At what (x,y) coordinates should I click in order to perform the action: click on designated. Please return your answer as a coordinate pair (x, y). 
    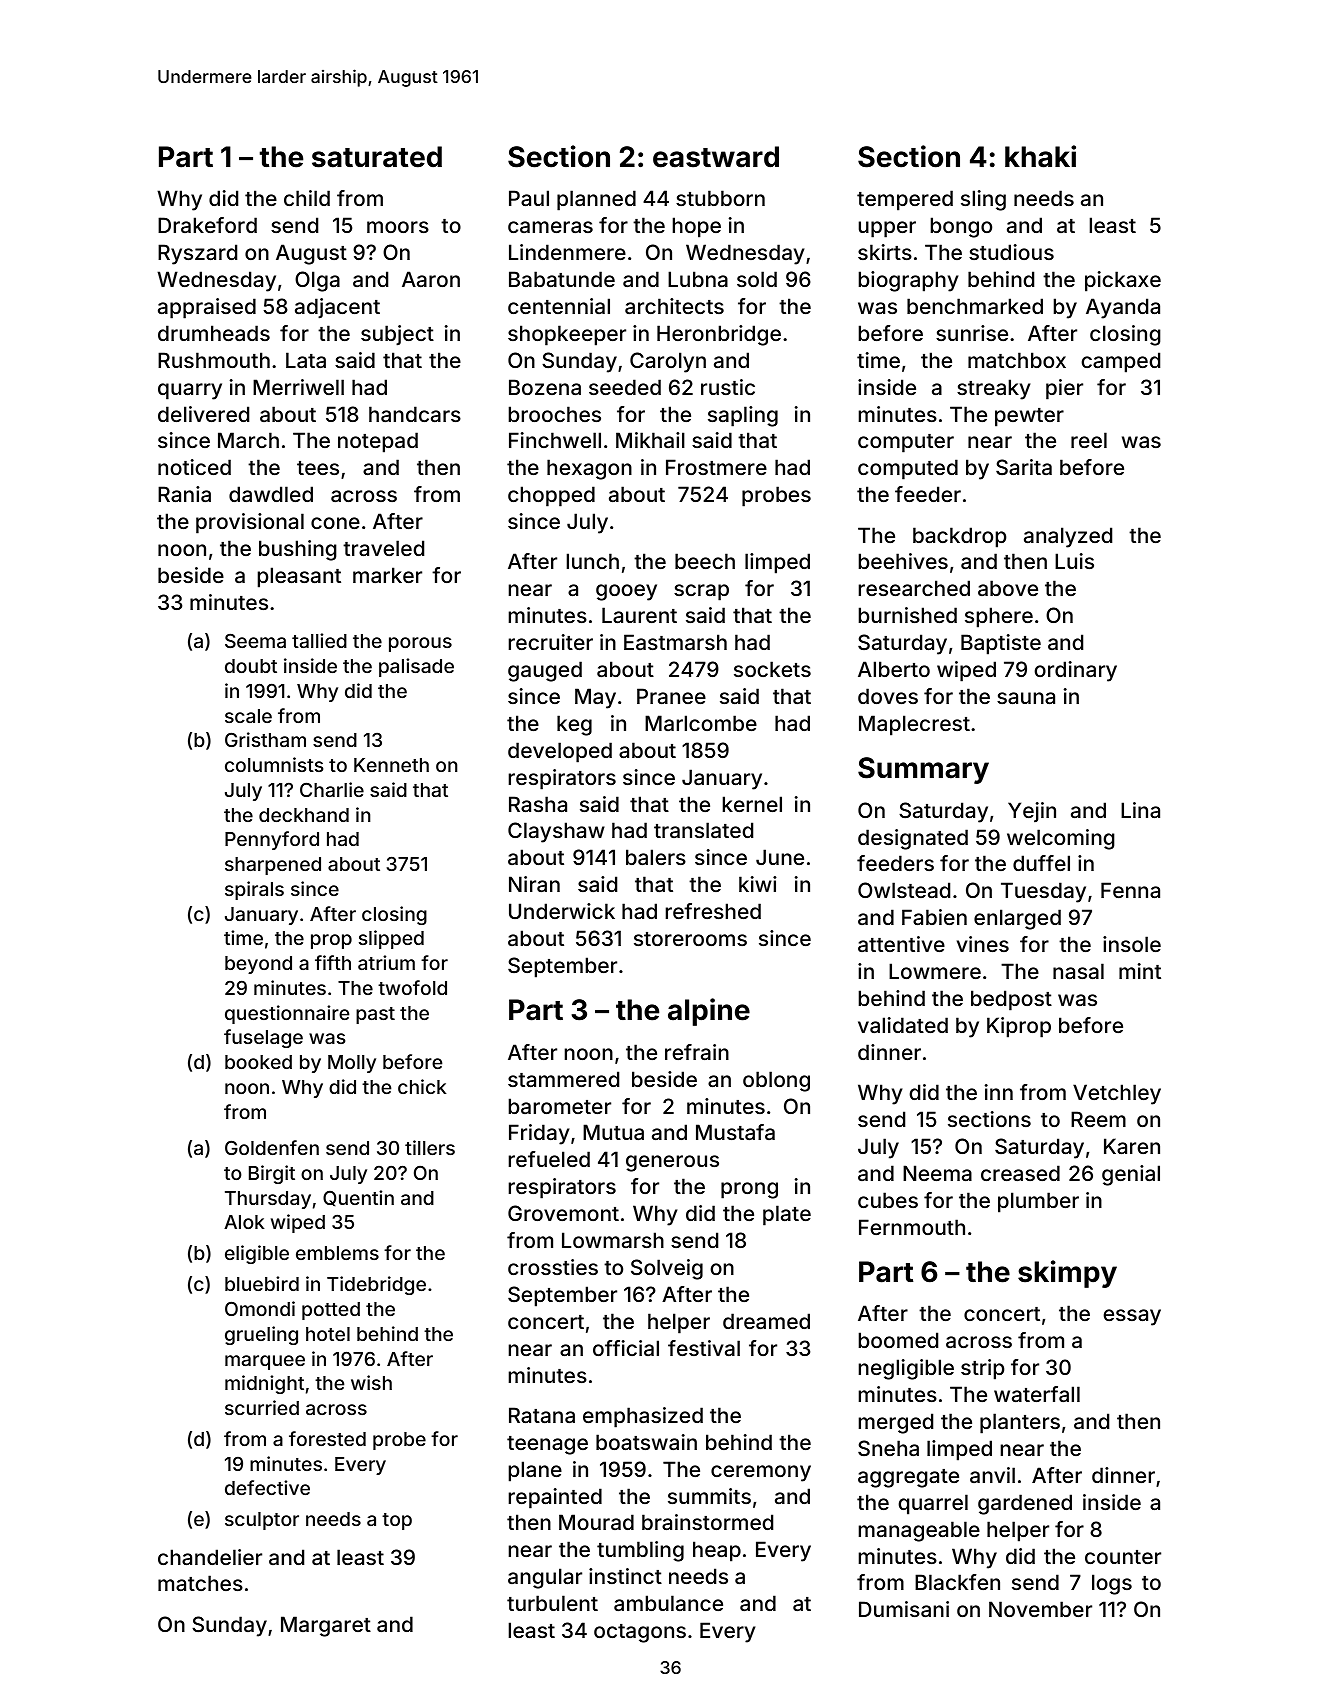
    Looking at the image, I should click on (913, 839).
